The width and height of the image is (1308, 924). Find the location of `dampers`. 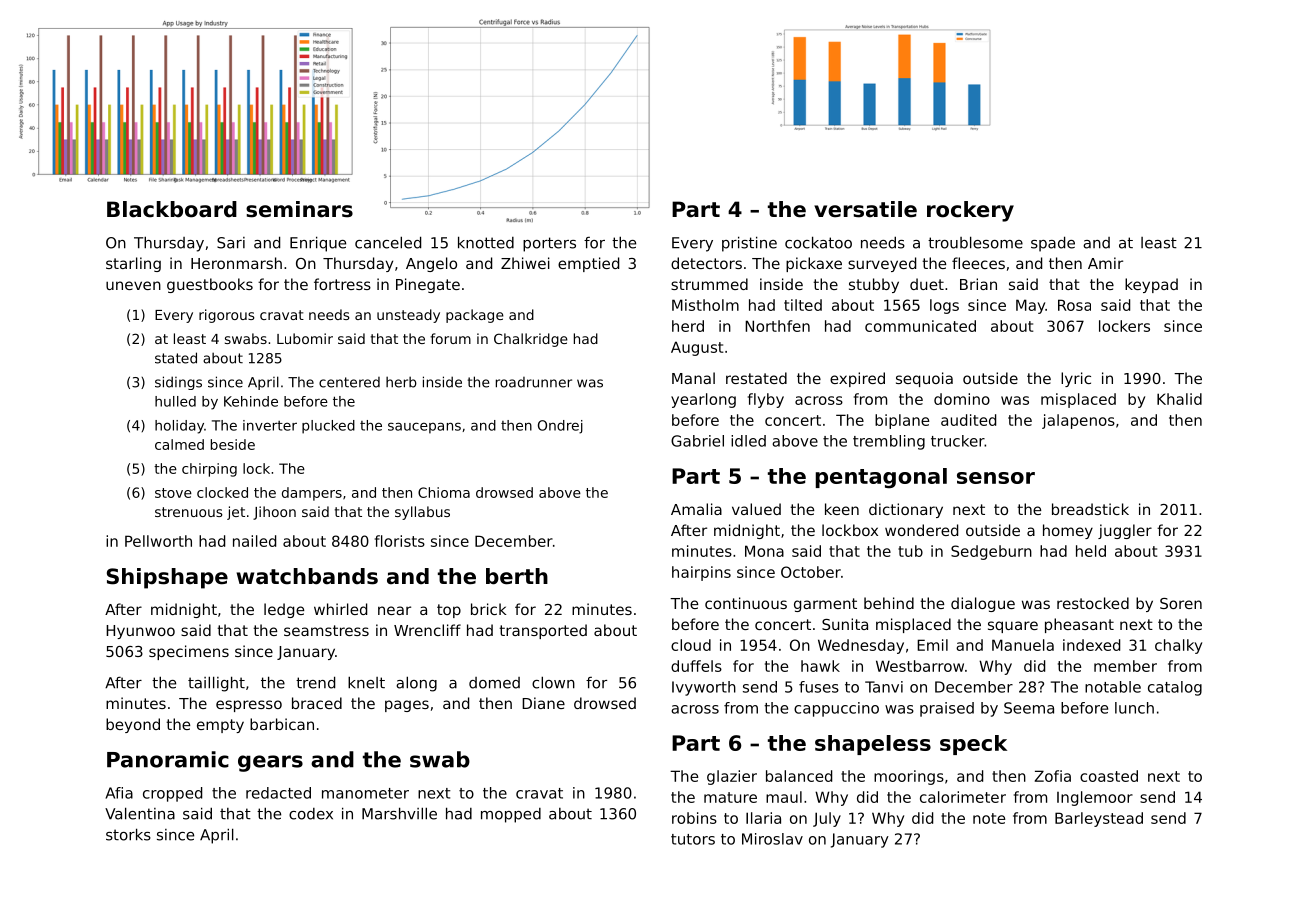

dampers is located at coordinates (312, 494).
